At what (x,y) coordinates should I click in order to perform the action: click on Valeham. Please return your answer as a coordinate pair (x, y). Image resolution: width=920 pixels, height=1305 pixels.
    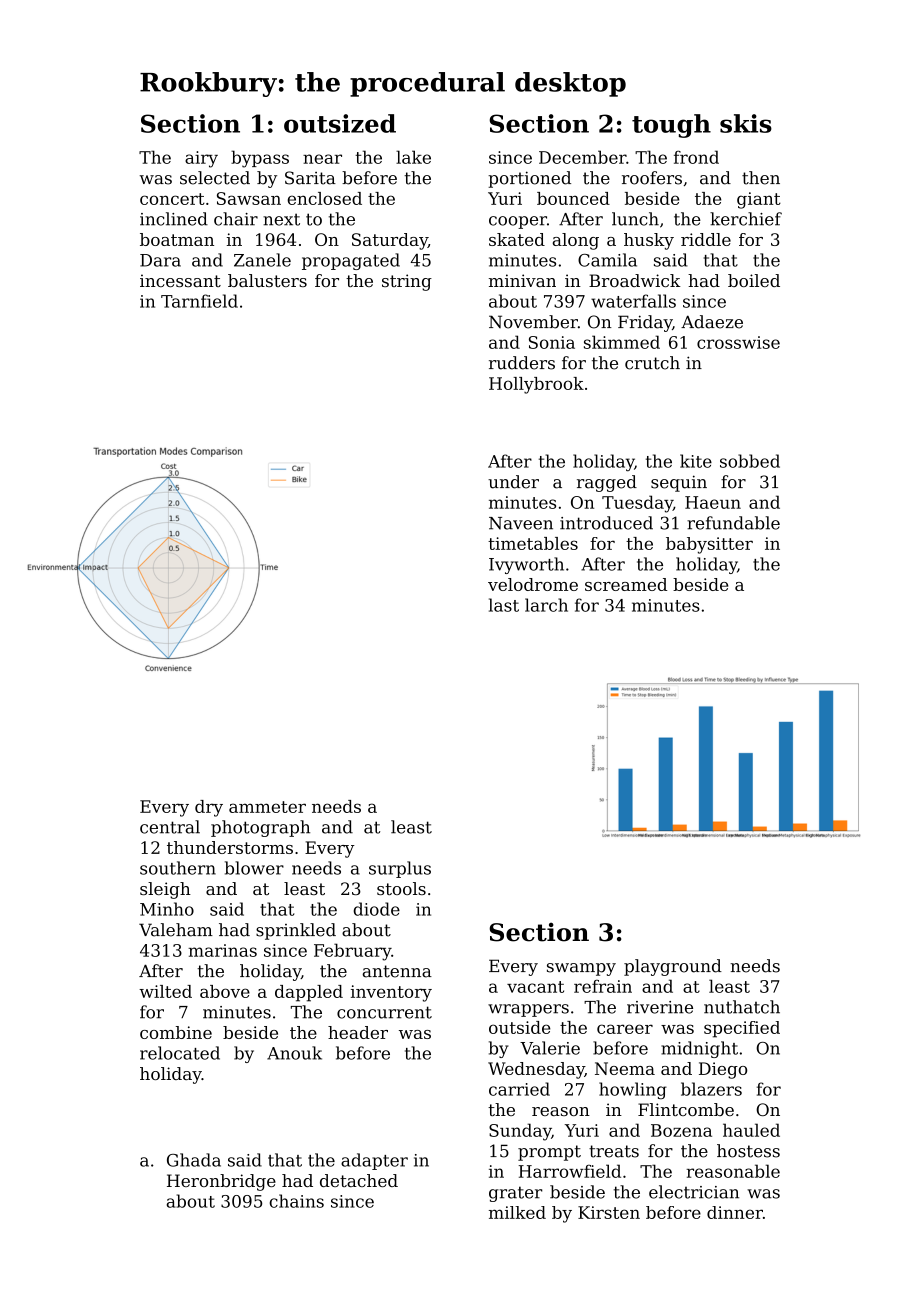
    Looking at the image, I should click on (176, 930).
